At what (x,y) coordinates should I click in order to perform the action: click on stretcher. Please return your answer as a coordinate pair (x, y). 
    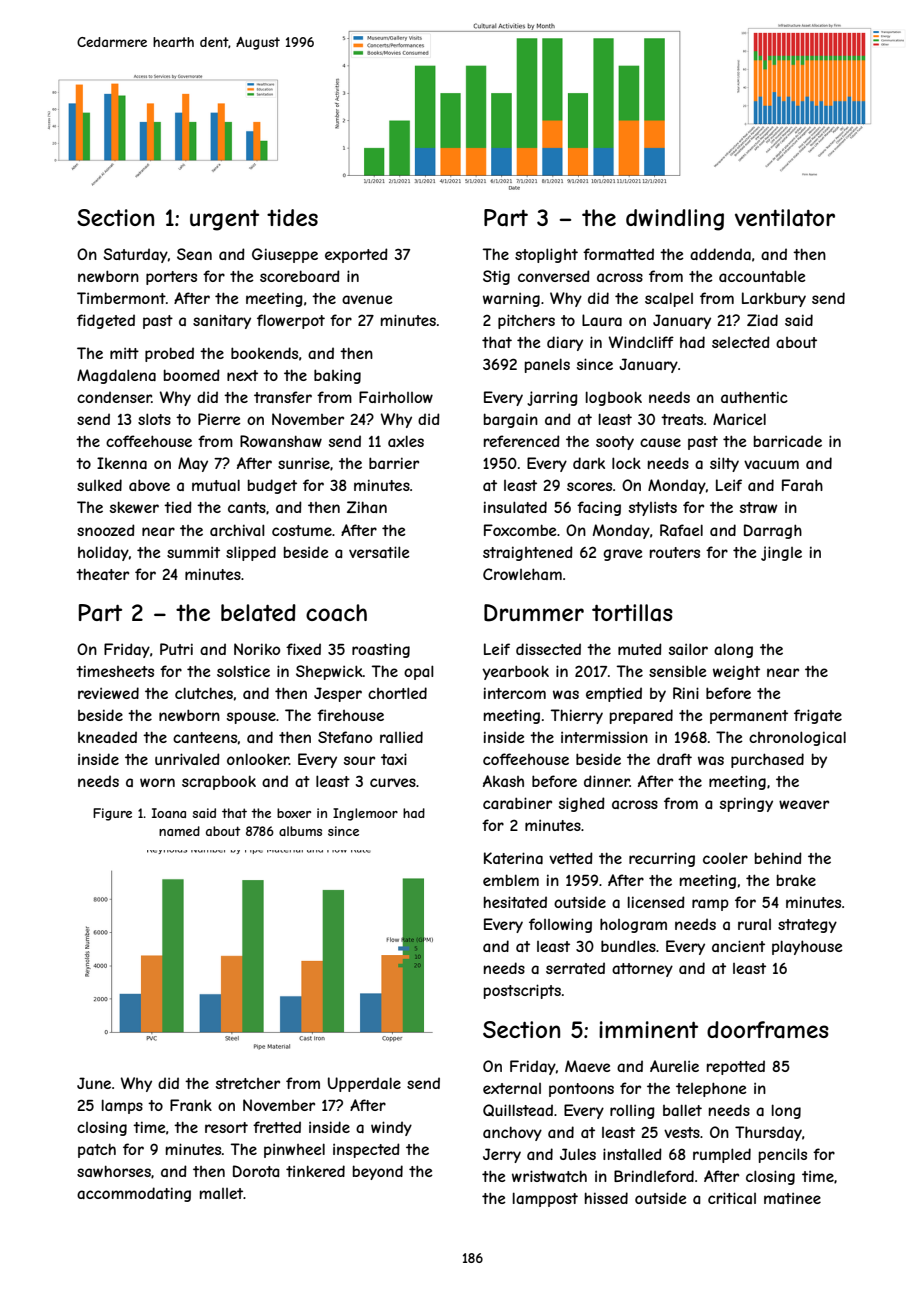
    Looking at the image, I should click on (248, 1083).
